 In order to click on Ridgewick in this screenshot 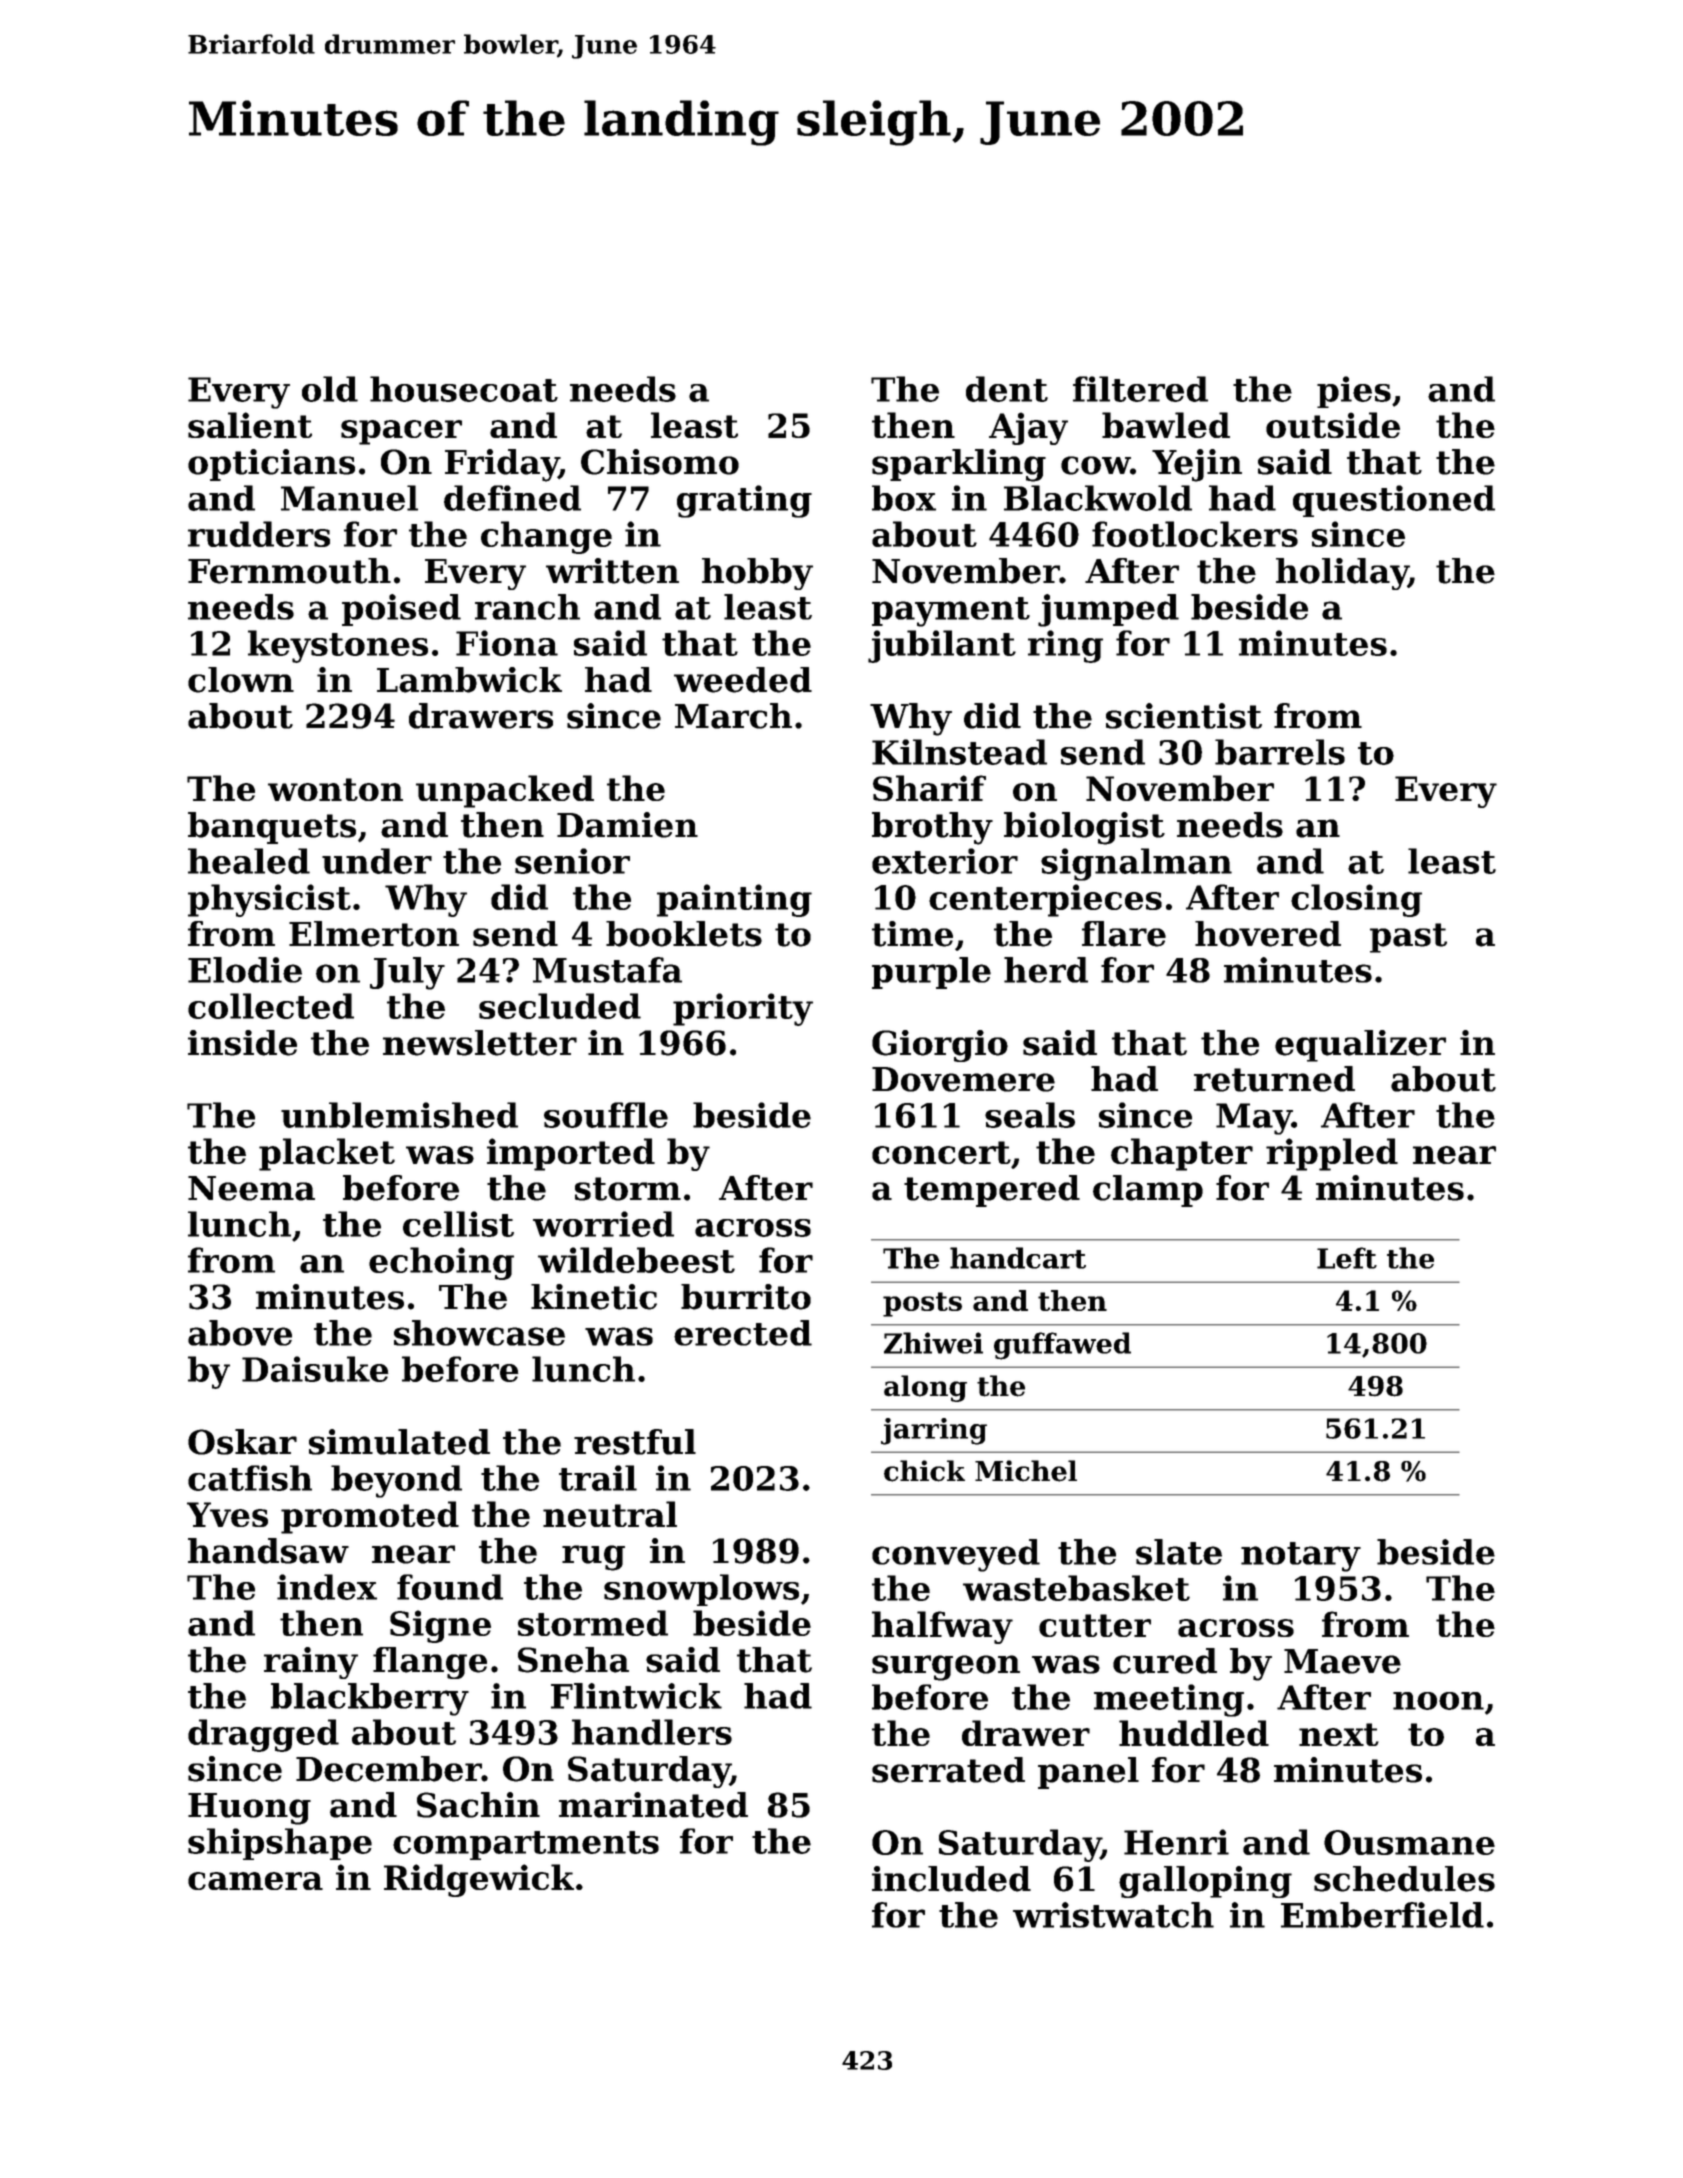, I will do `click(479, 1880)`.
